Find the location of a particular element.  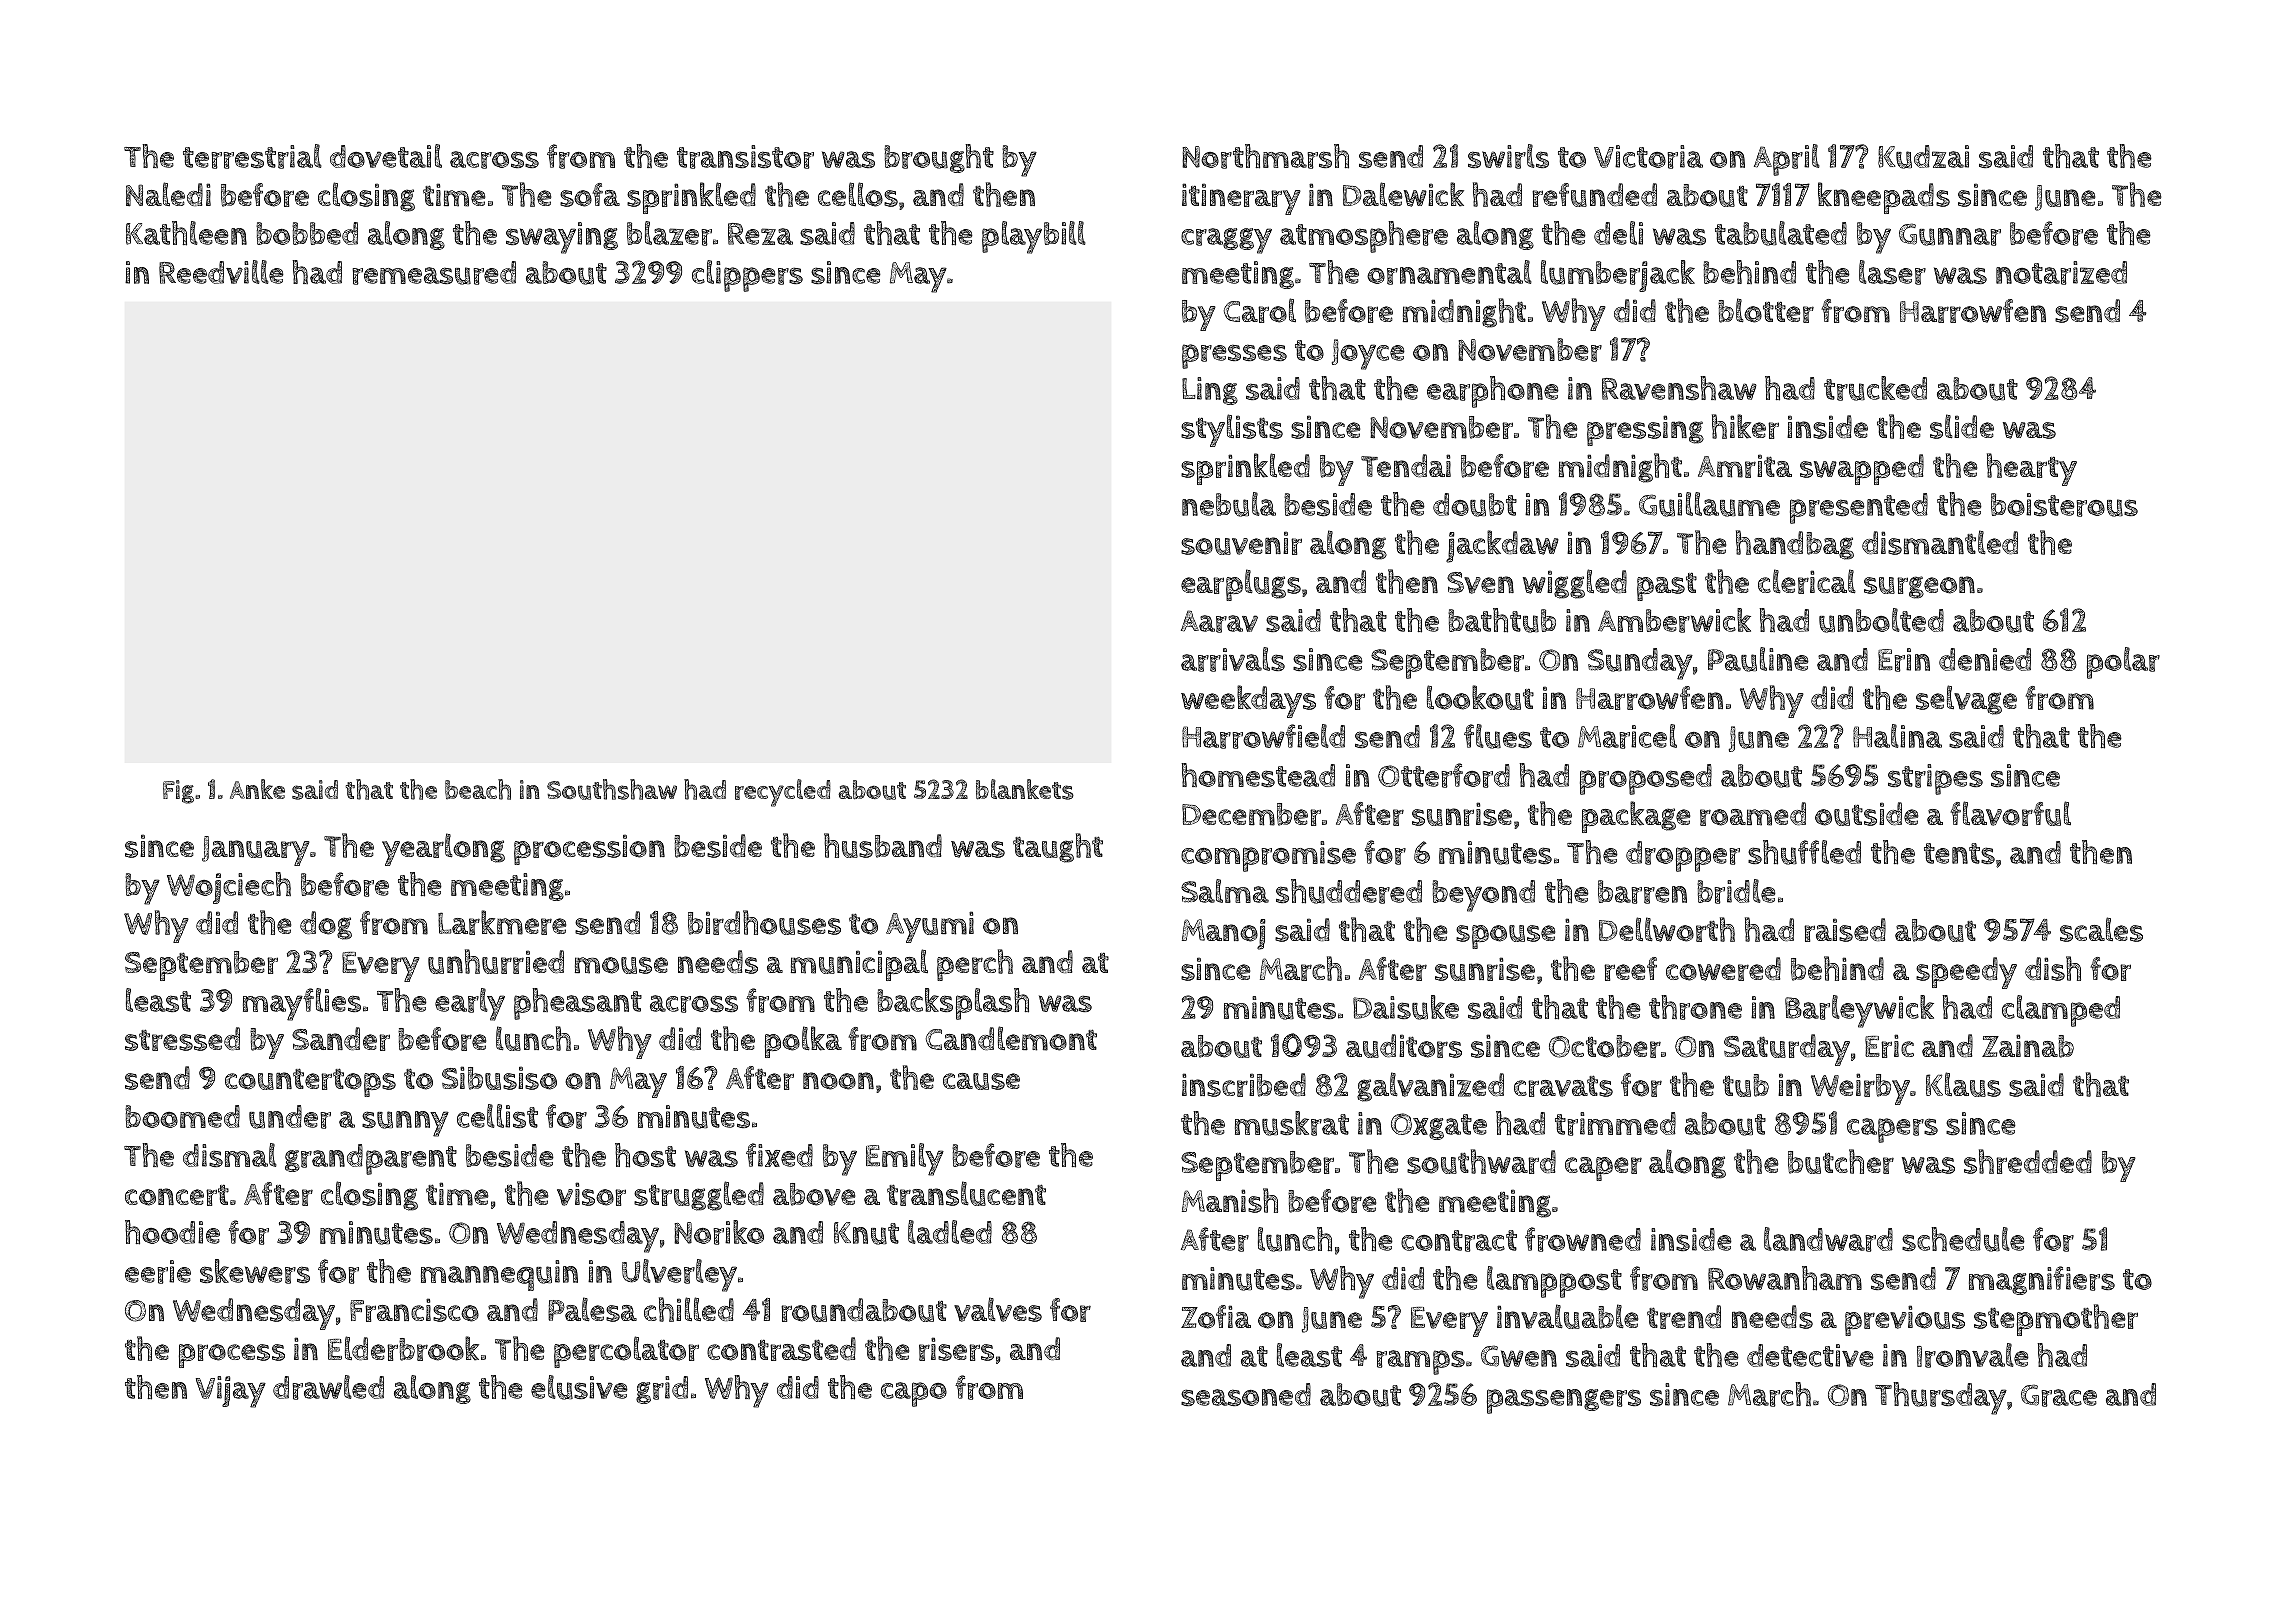

mouse is located at coordinates (621, 965).
